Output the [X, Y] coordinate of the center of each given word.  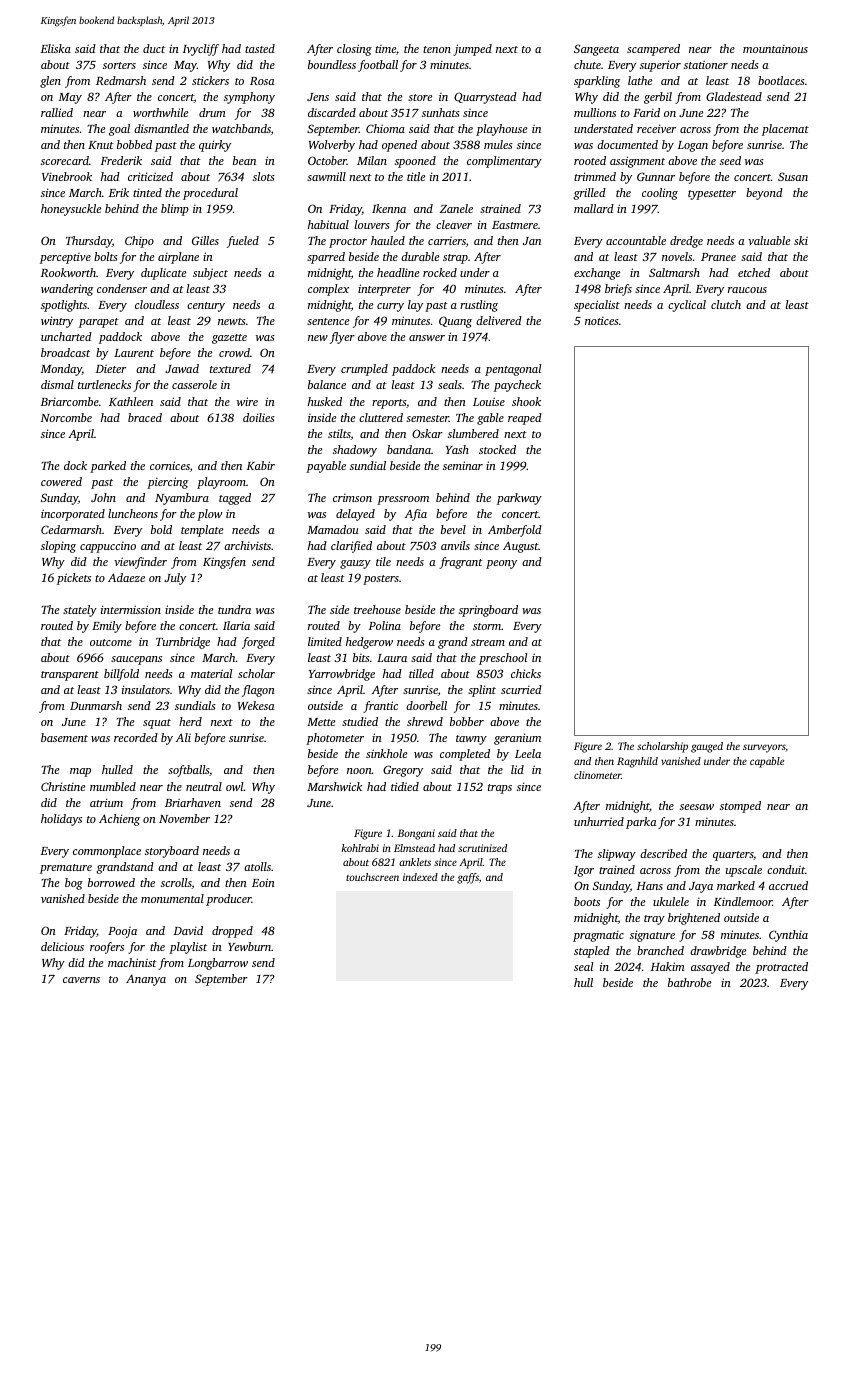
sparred [326, 258]
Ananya [146, 980]
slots [264, 176]
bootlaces [781, 80]
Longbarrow [218, 964]
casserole [194, 384]
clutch [726, 304]
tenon [437, 49]
